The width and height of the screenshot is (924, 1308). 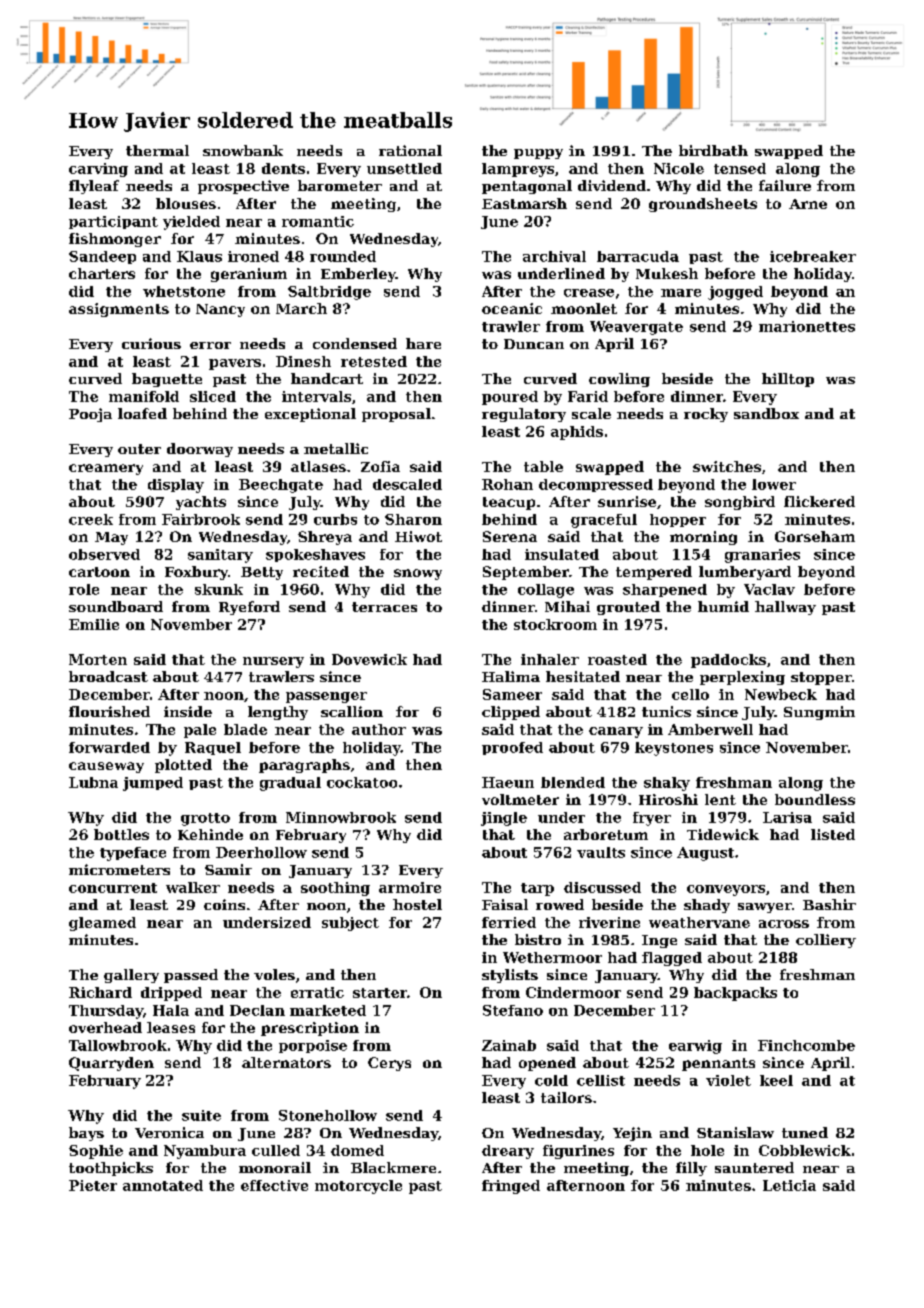 What do you see at coordinates (380, 466) in the screenshot?
I see `Zofia` at bounding box center [380, 466].
